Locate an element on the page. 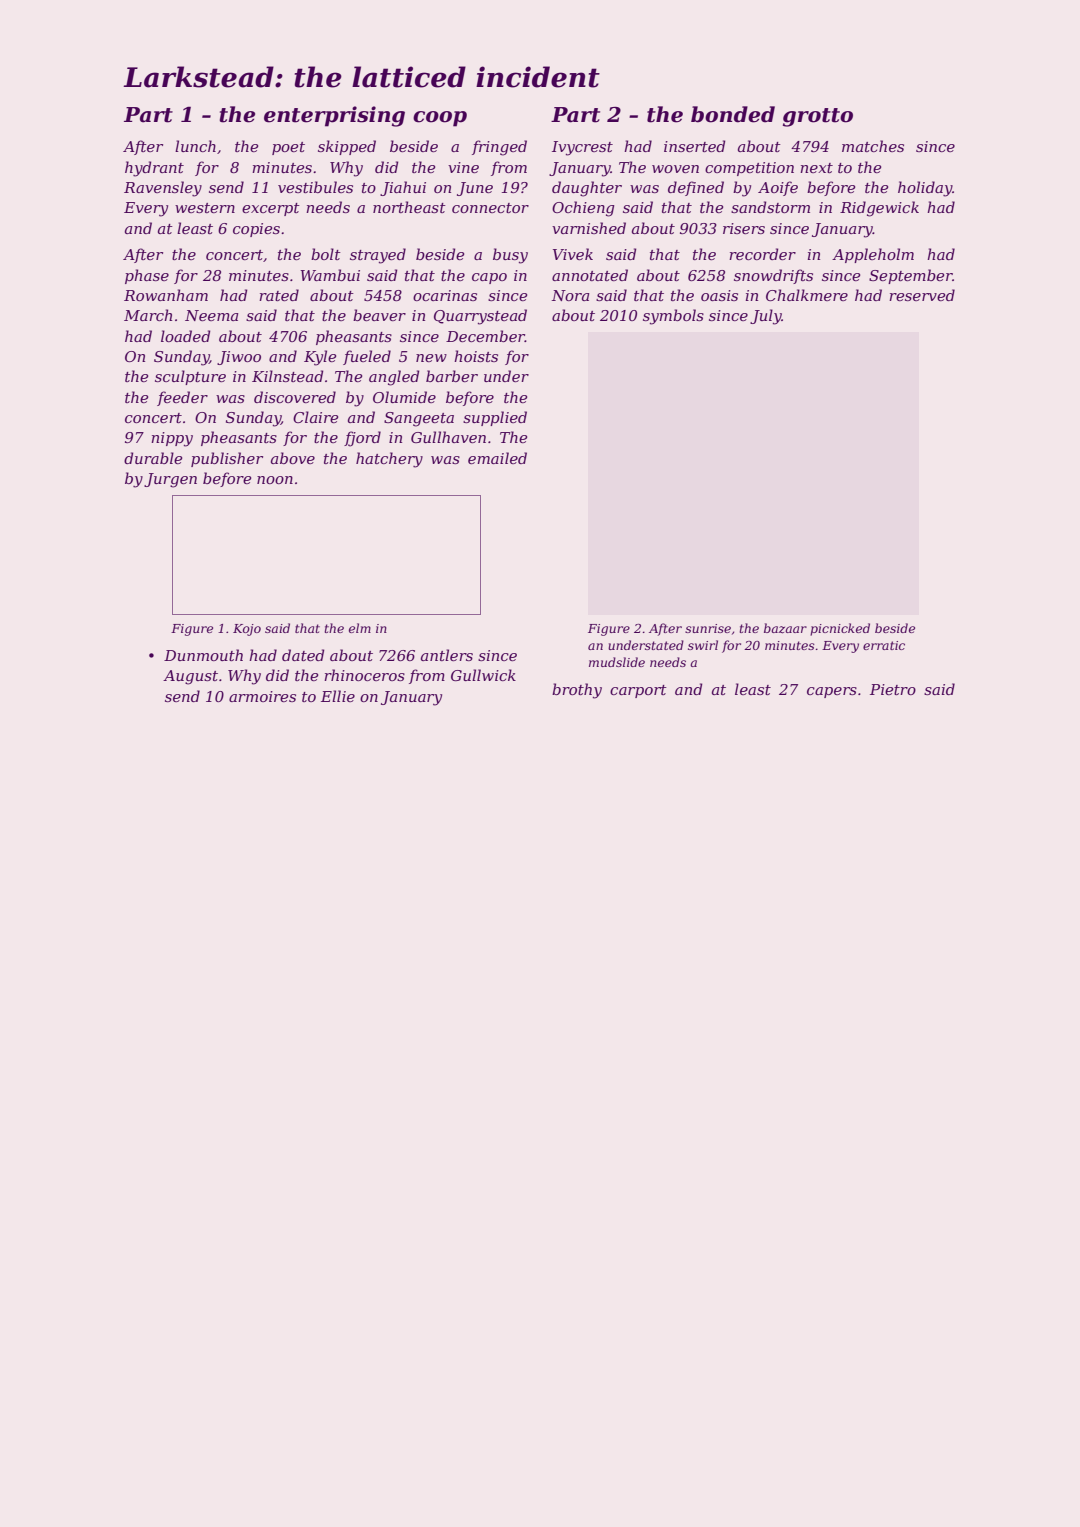 Image resolution: width=1080 pixels, height=1527 pixels. above is located at coordinates (293, 458).
